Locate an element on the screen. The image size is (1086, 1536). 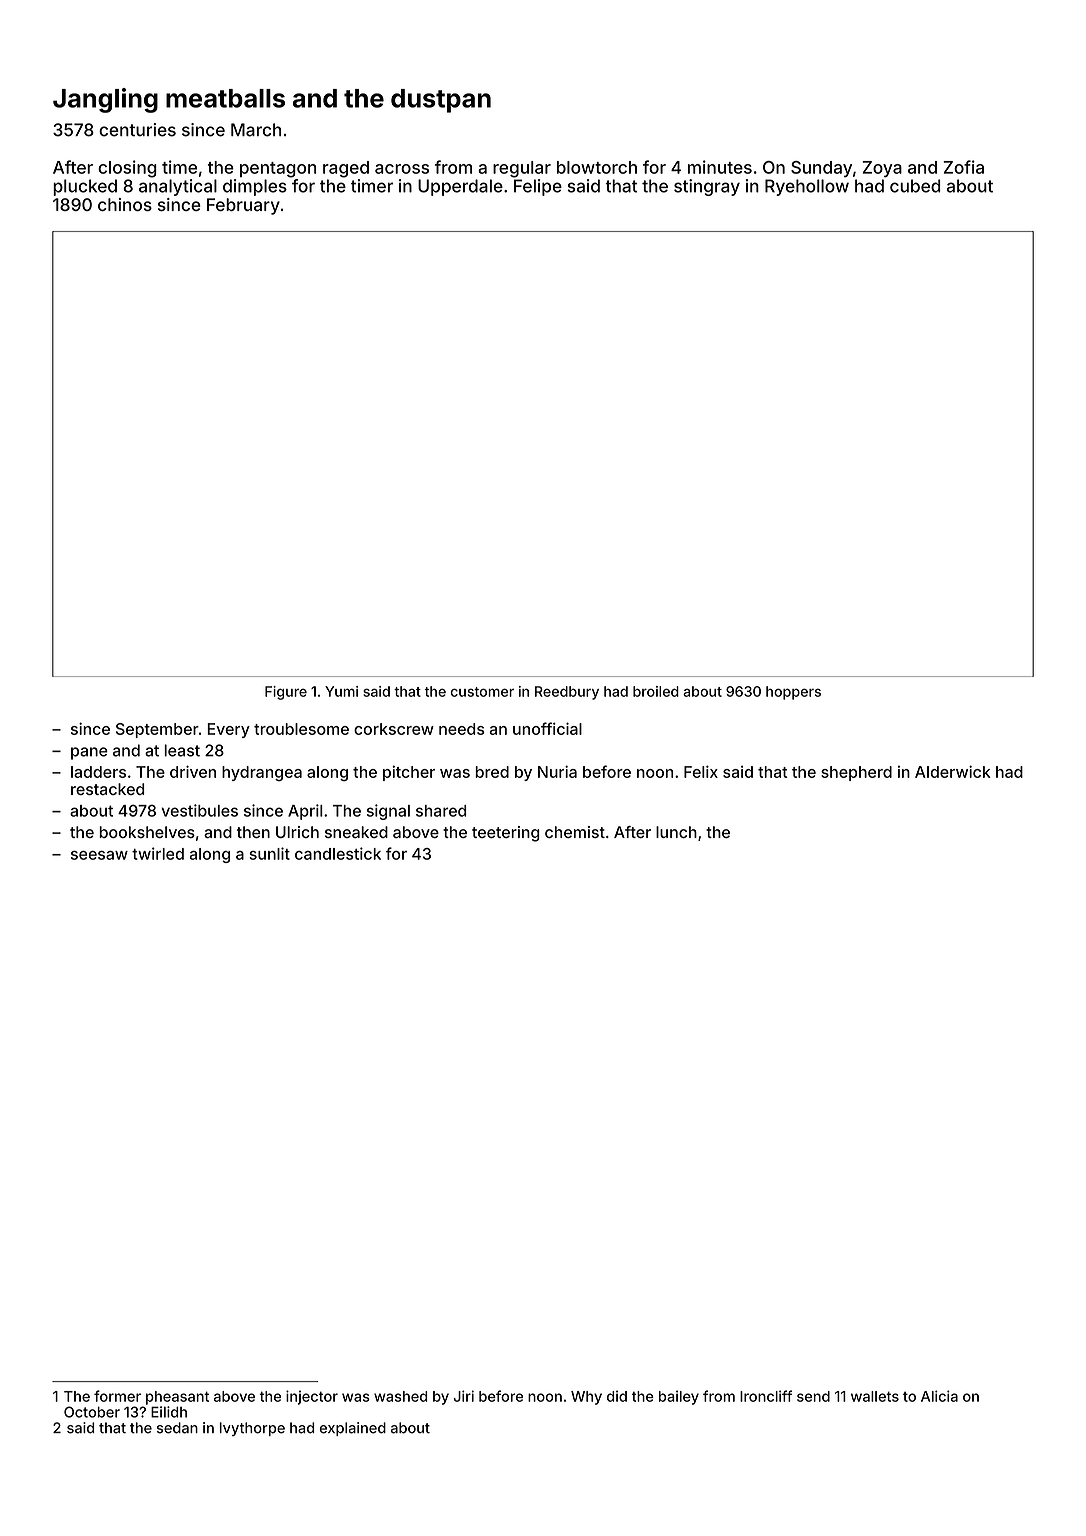
hoppers is located at coordinates (793, 693).
